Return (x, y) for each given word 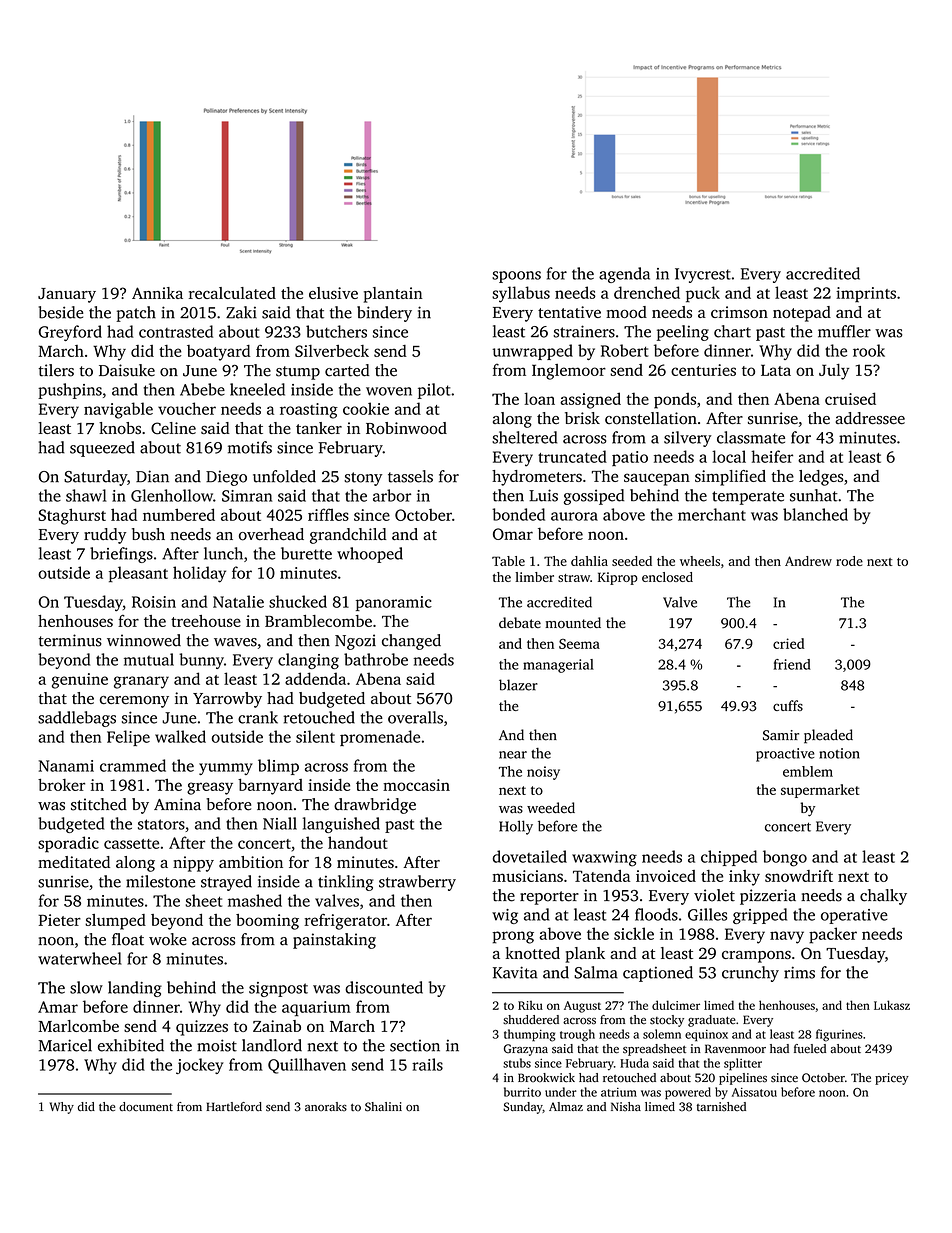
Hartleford (234, 1107)
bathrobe (376, 659)
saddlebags (77, 719)
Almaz (566, 1106)
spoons (516, 277)
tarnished (721, 1107)
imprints (866, 295)
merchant (712, 514)
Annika (157, 293)
